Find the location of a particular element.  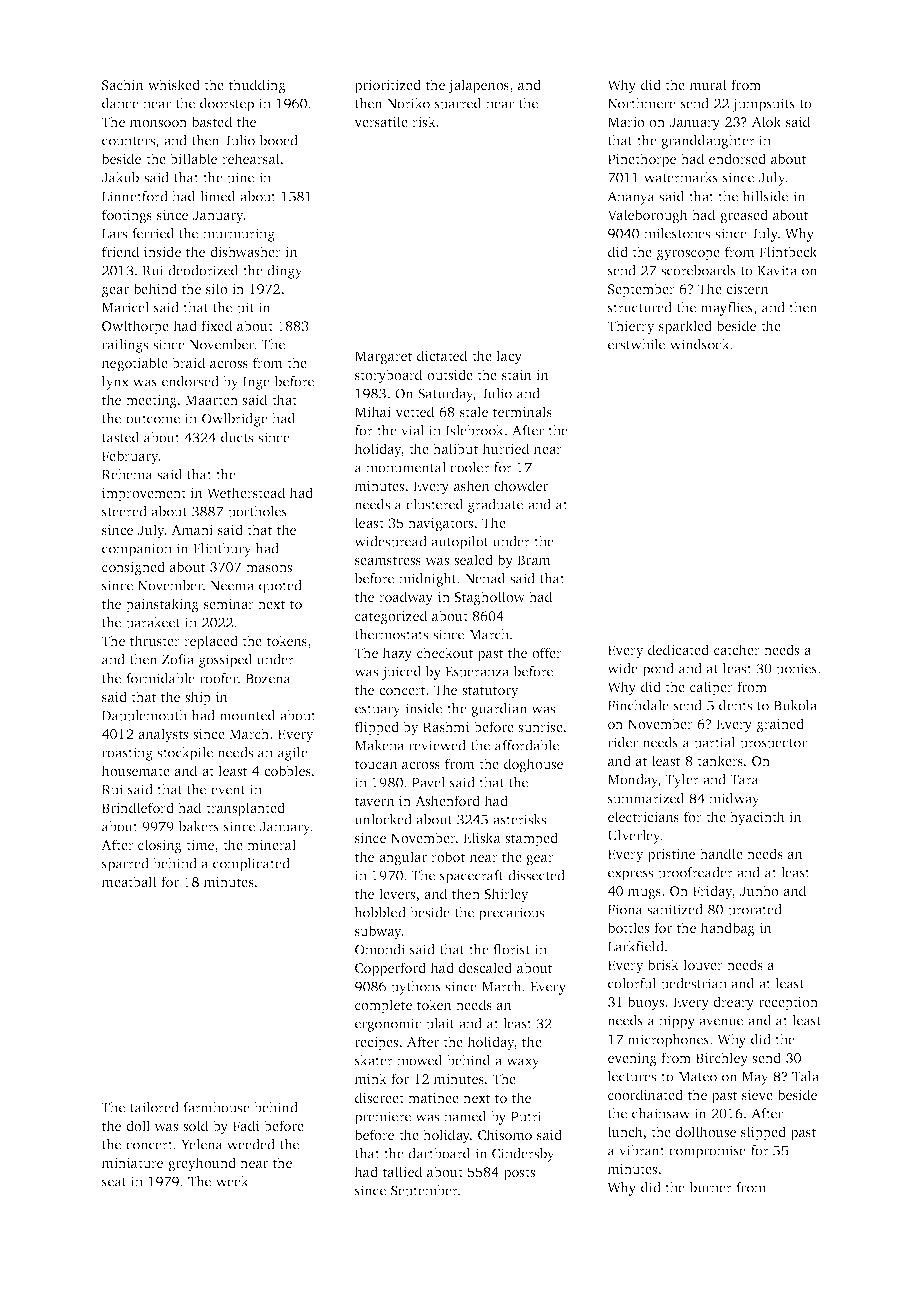

jumpsuits is located at coordinates (763, 105).
